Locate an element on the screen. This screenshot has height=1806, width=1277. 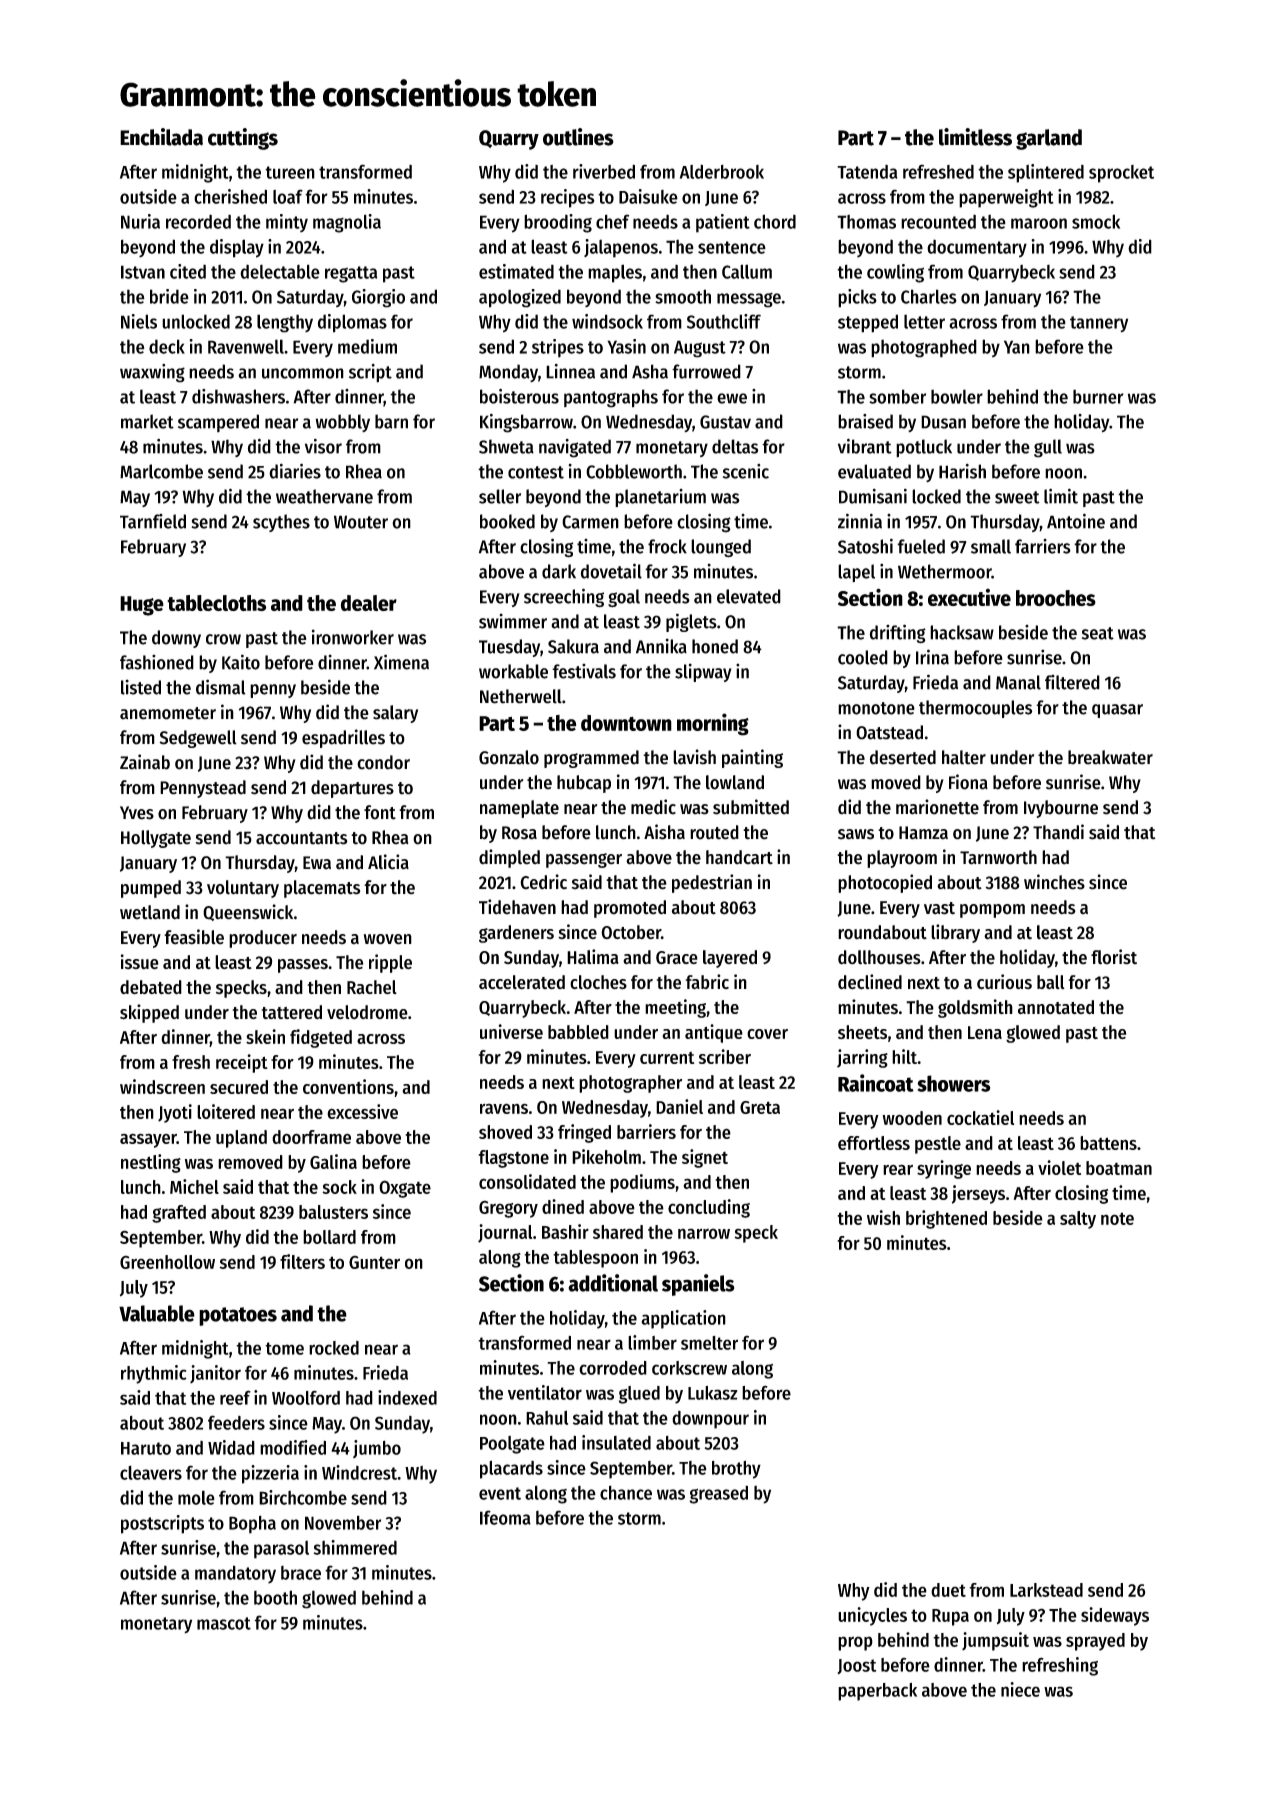
mascot is located at coordinates (224, 1623).
